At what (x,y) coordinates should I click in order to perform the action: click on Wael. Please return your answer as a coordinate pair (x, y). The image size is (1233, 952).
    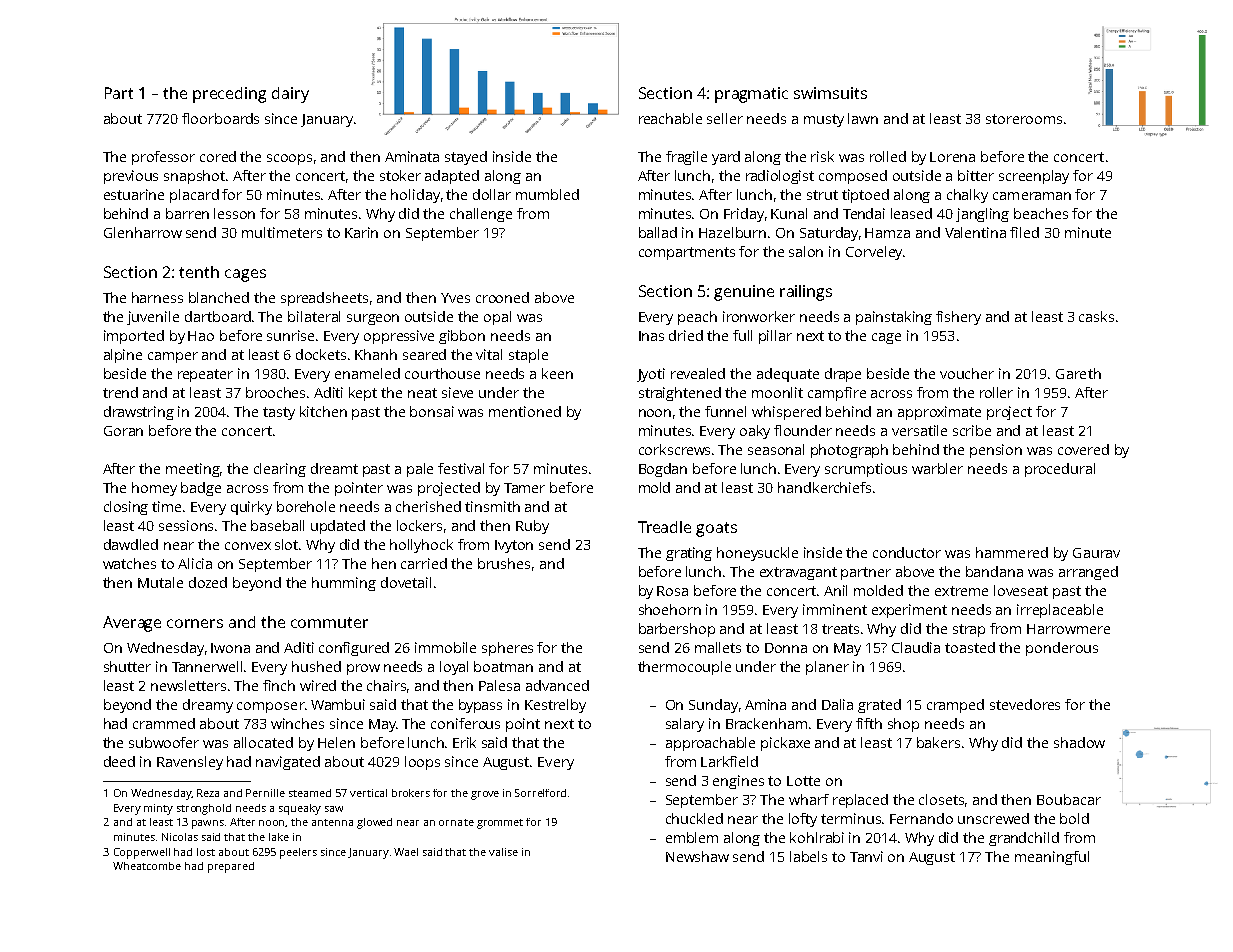
    Looking at the image, I should click on (406, 852).
